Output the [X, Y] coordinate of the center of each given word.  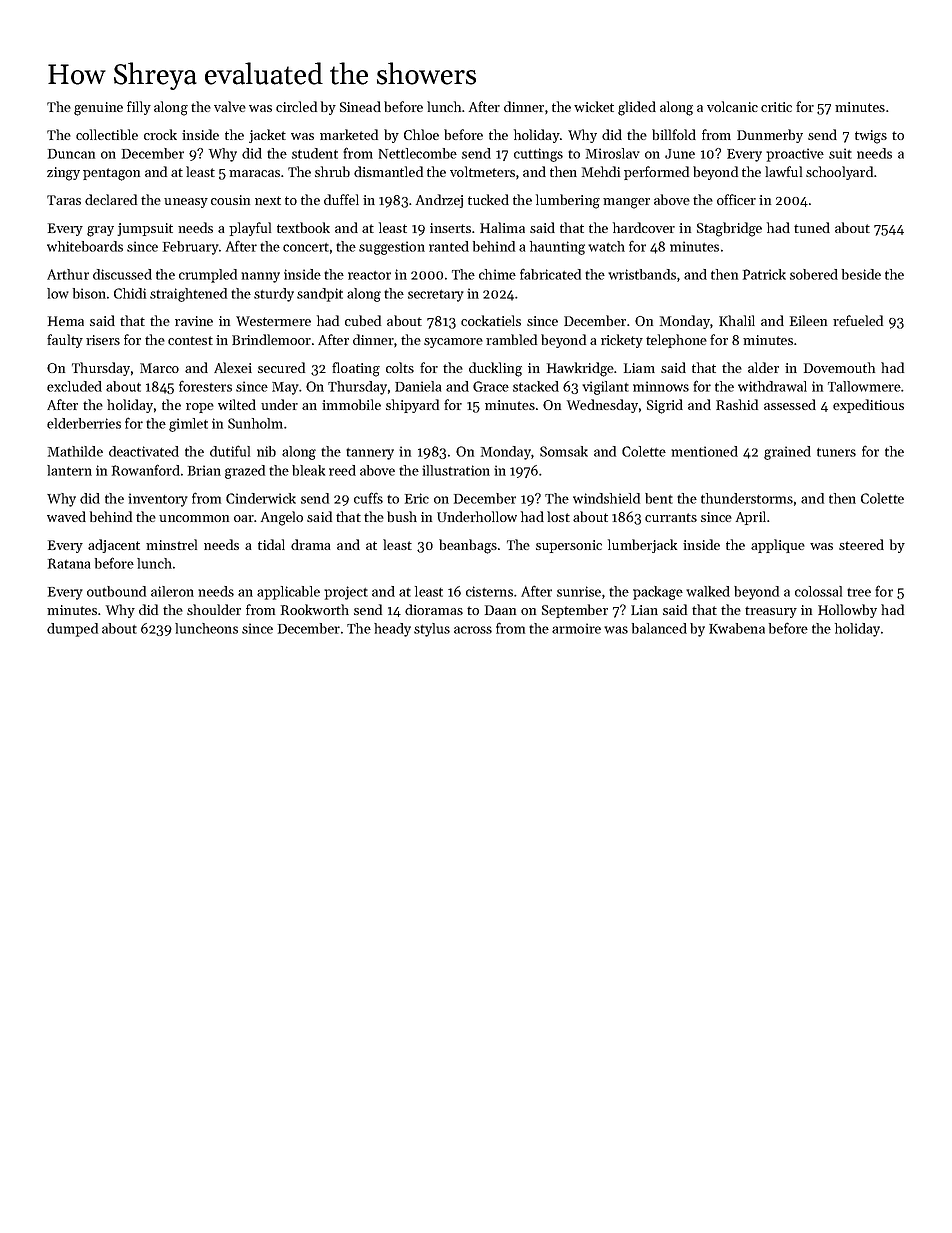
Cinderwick [261, 498]
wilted [237, 404]
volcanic [732, 106]
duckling [495, 369]
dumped [72, 630]
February [191, 248]
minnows [661, 386]
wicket [594, 106]
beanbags [468, 546]
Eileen [808, 320]
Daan [500, 610]
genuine [98, 109]
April [751, 518]
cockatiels [491, 320]
